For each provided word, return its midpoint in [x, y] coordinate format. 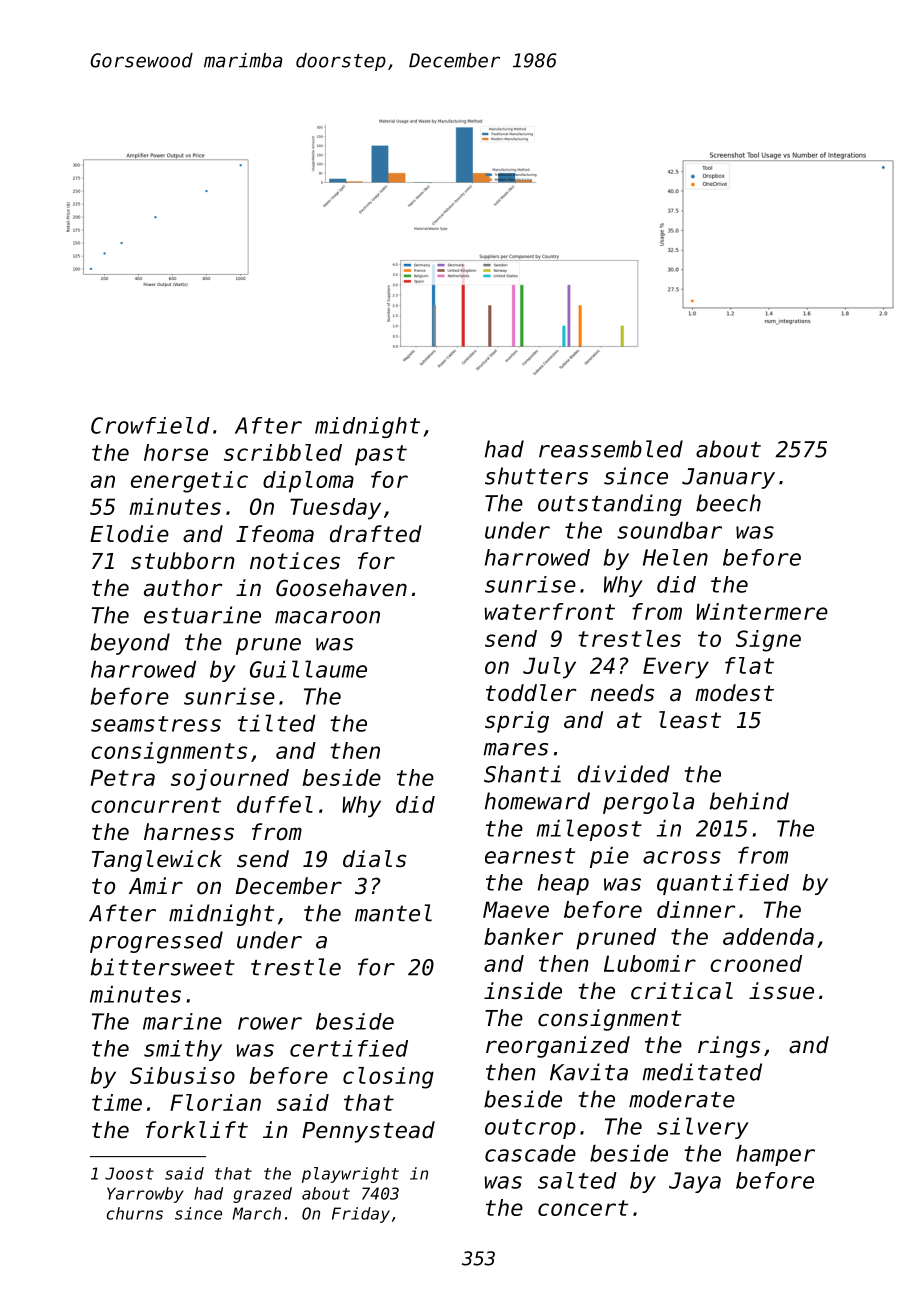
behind [749, 801]
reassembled [611, 449]
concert [583, 1208]
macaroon [327, 617]
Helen [675, 557]
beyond [130, 644]
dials [374, 859]
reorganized [558, 1047]
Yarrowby [145, 1195]
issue [781, 991]
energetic [189, 482]
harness [189, 832]
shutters [536, 476]
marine [182, 1021]
